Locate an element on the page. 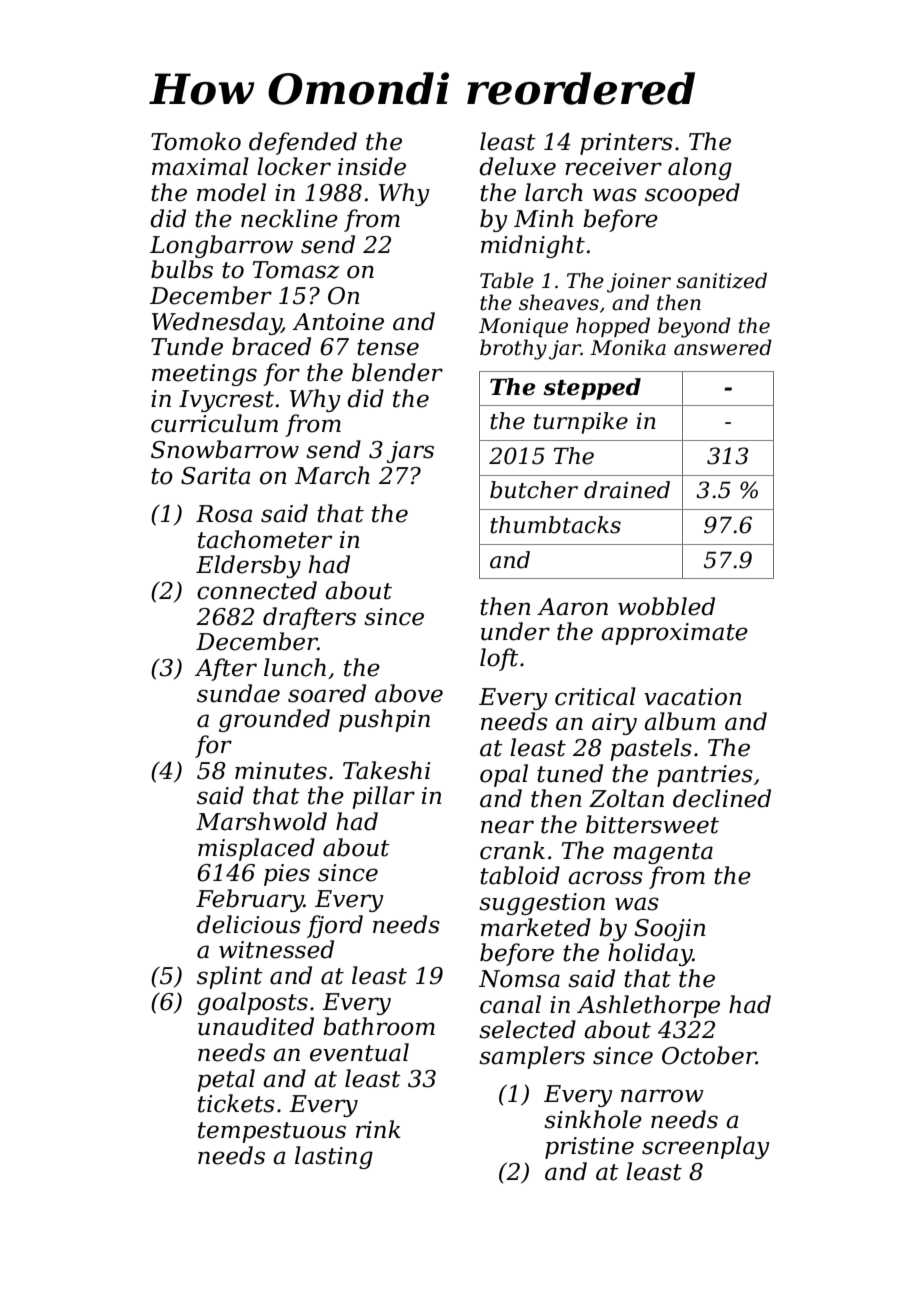  Takeshi is located at coordinates (386, 770).
